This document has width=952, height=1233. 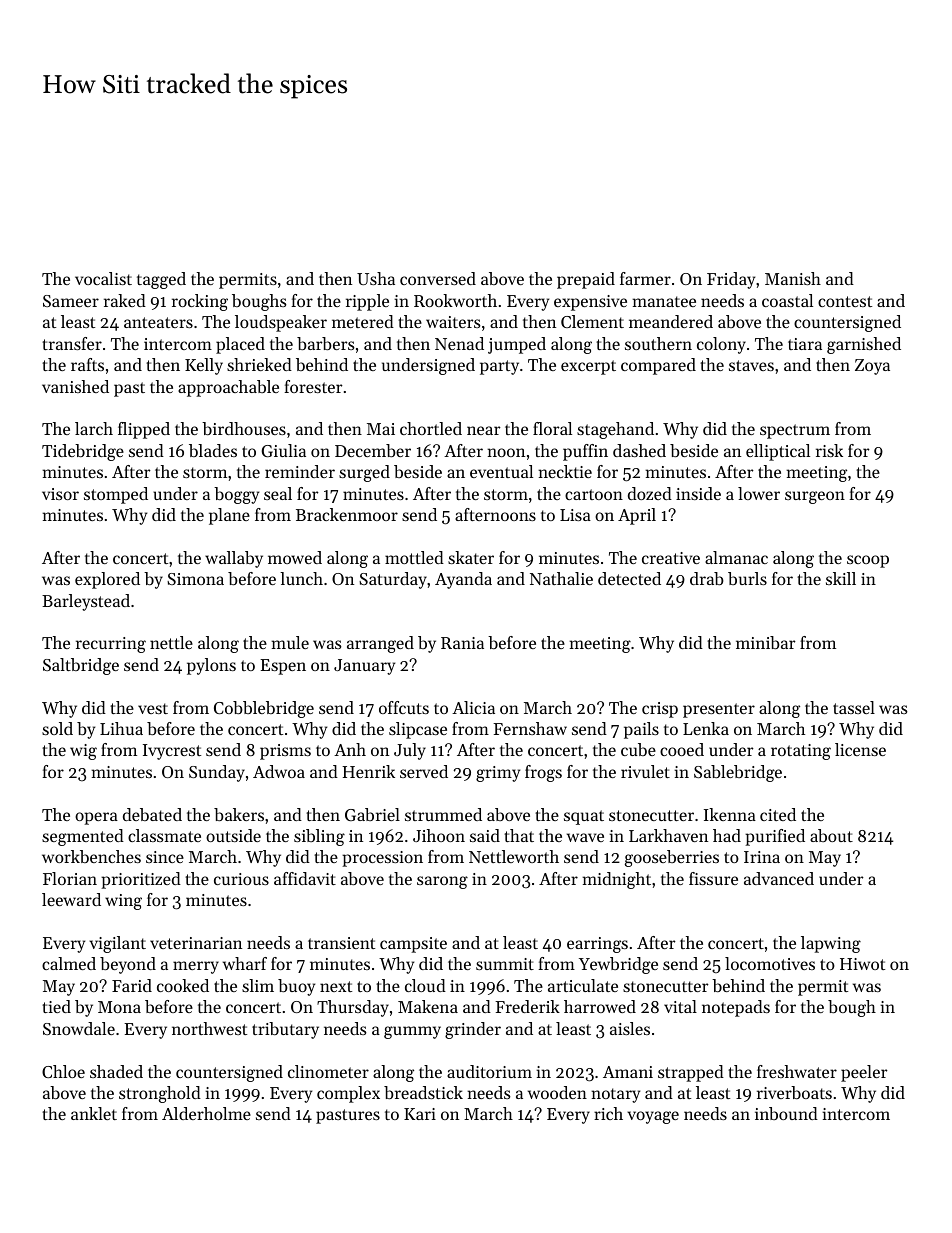 I want to click on farmer, so click(x=645, y=278).
